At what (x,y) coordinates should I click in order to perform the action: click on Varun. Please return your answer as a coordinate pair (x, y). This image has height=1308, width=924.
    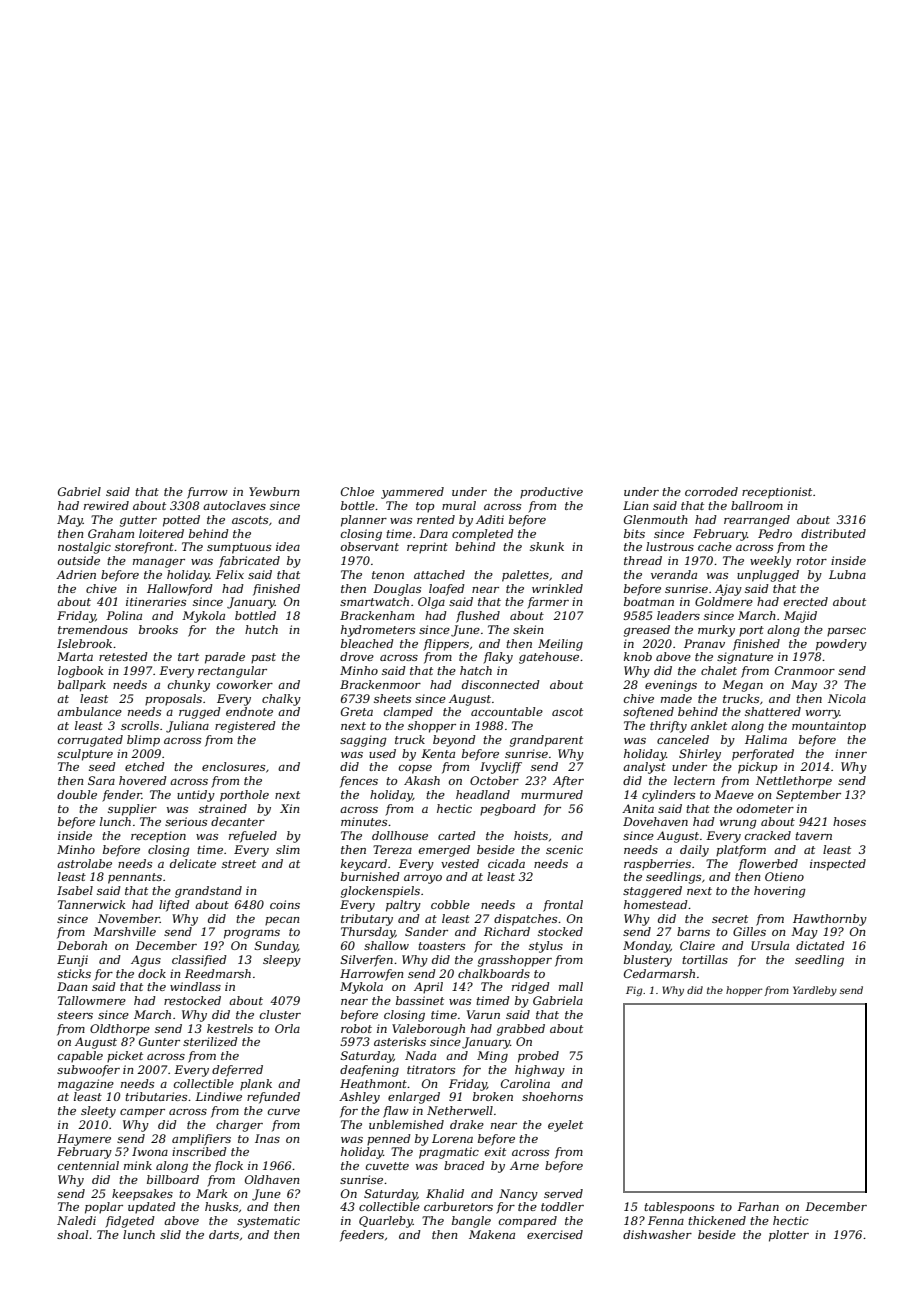
    Looking at the image, I should click on (483, 1014).
